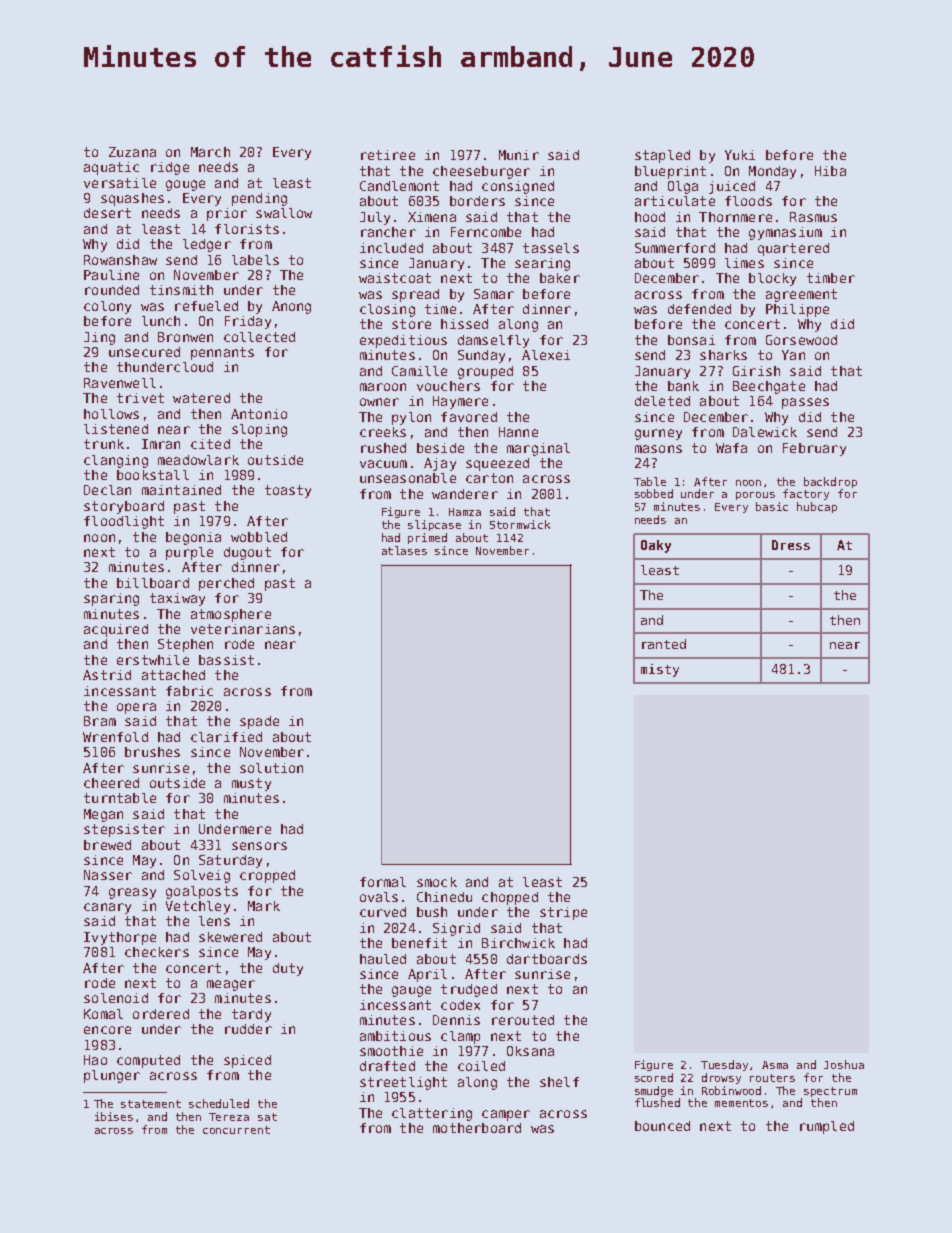 The width and height of the document is (952, 1233). Describe the element at coordinates (656, 546) in the document. I see `Oaky` at that location.
